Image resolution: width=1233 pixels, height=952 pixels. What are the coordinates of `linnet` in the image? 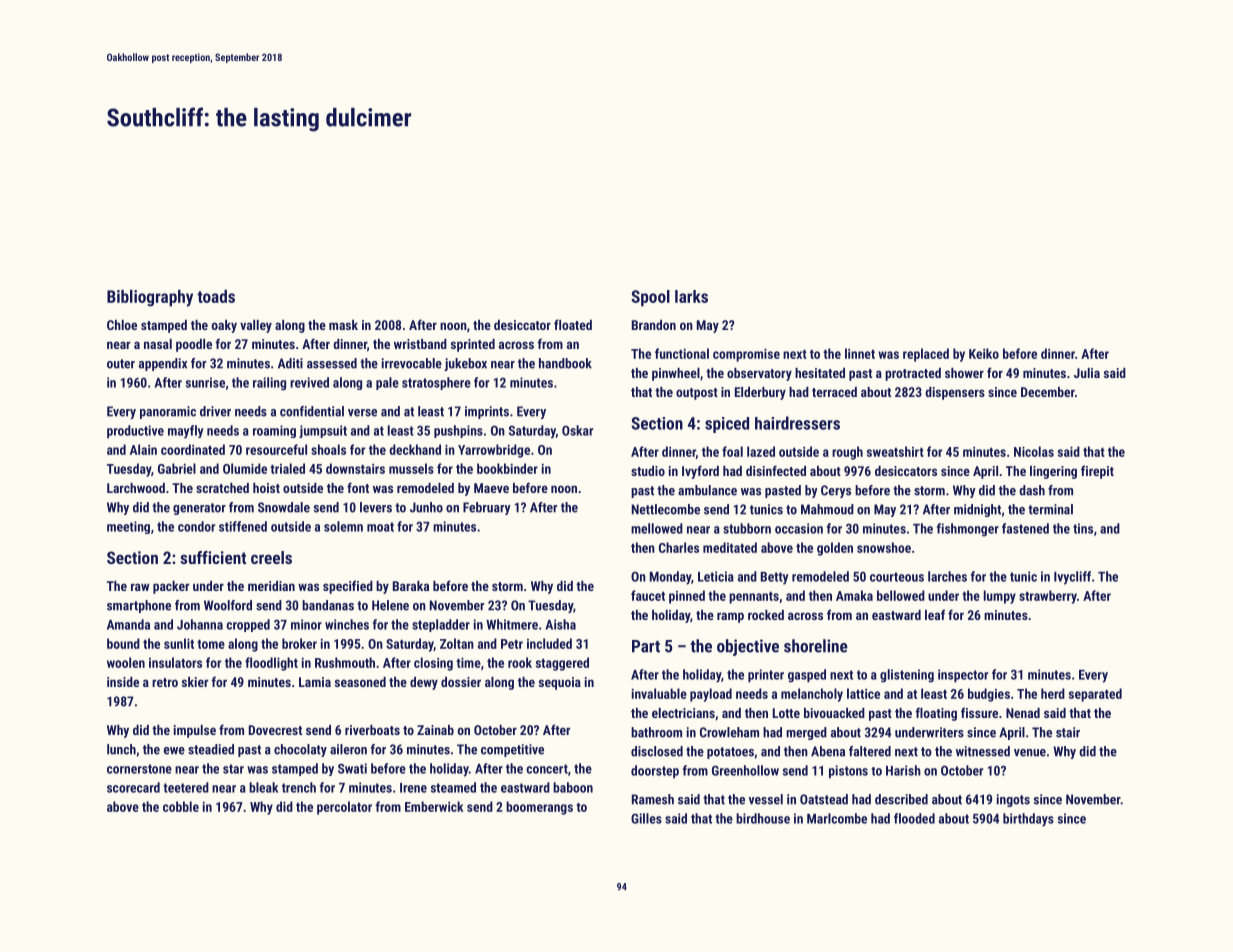 It's located at (860, 353).
